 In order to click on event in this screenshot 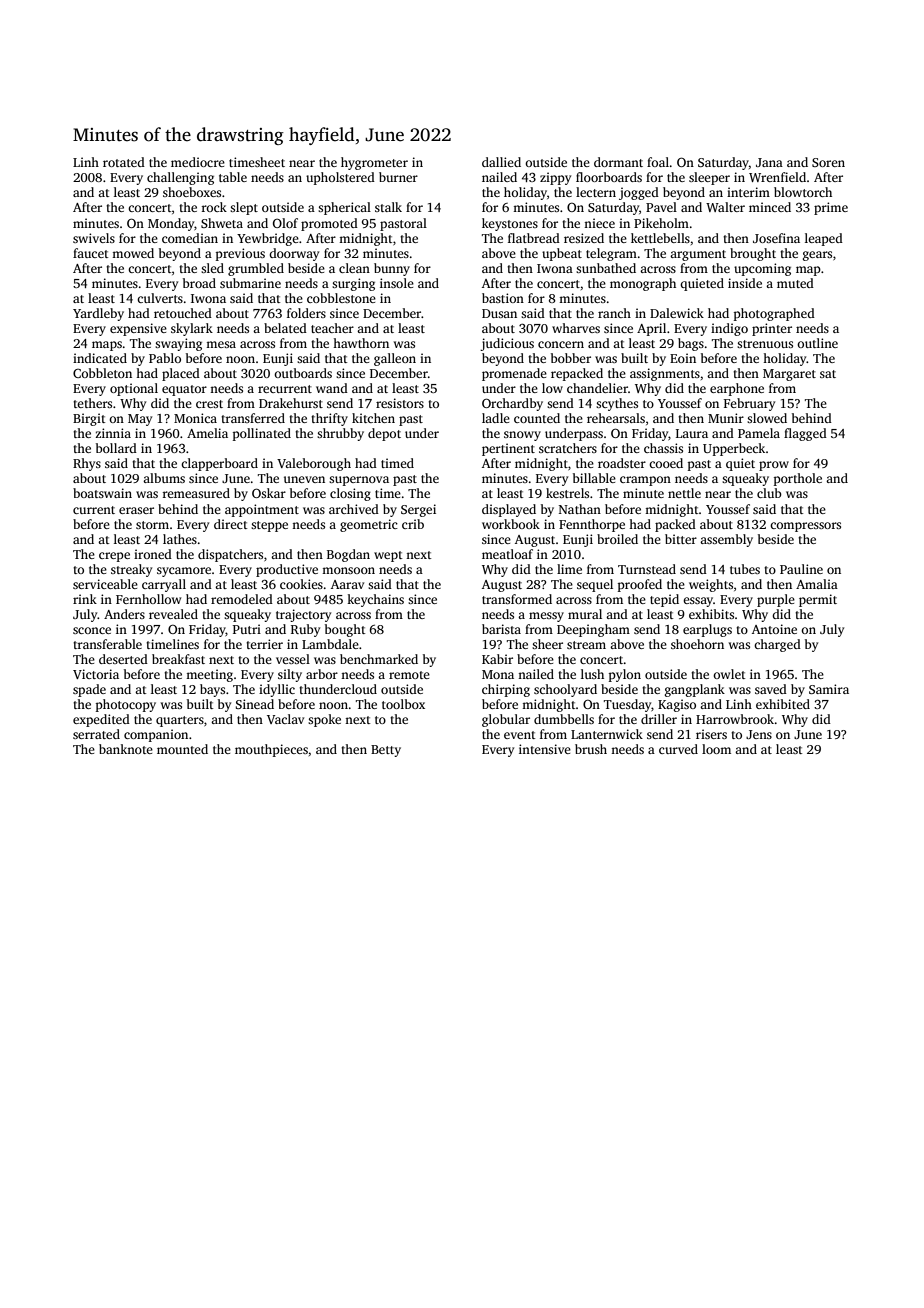, I will do `click(520, 735)`.
